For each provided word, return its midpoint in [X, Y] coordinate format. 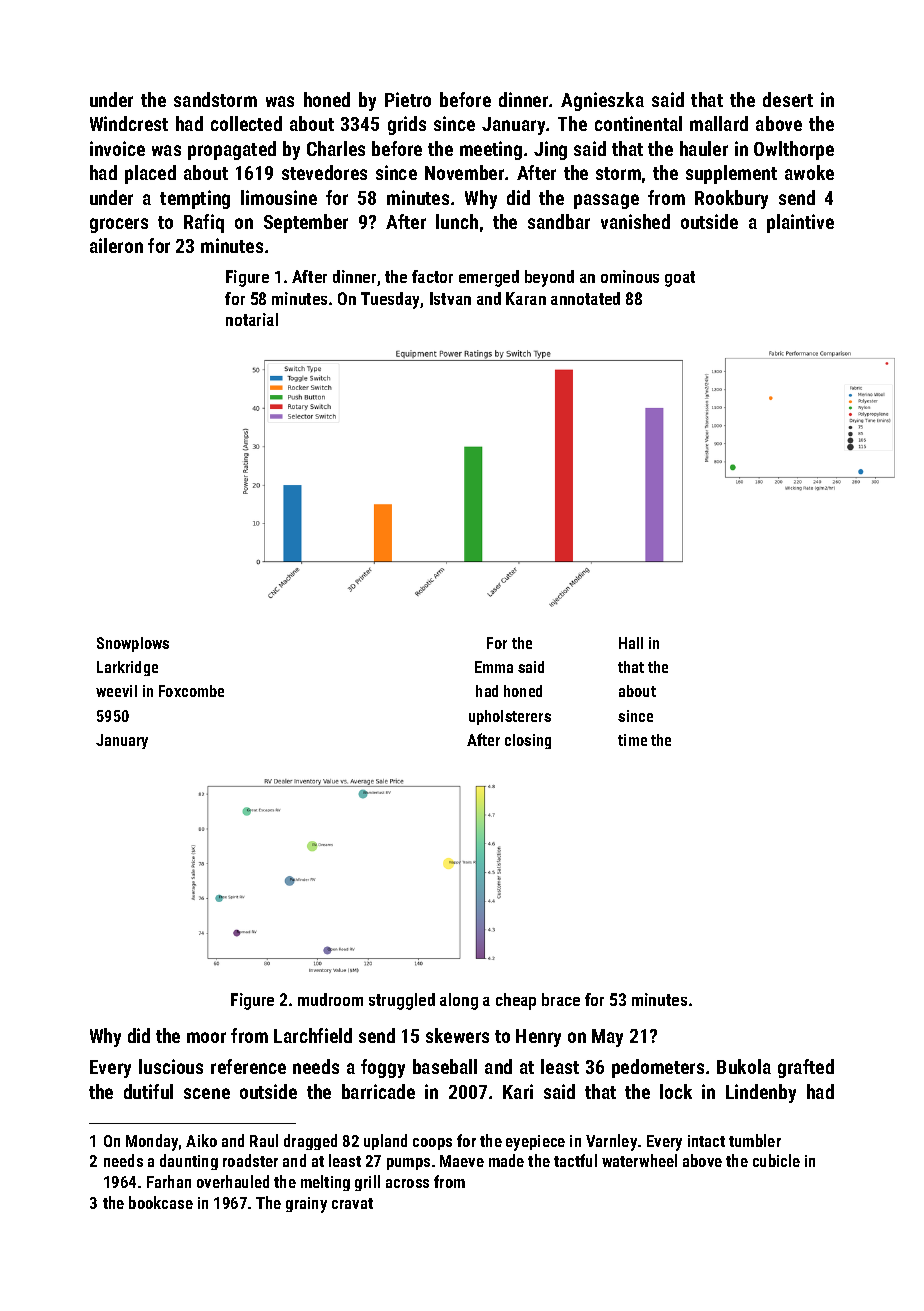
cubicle [776, 1160]
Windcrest [129, 123]
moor [206, 1037]
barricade [378, 1091]
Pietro [408, 99]
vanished [635, 221]
